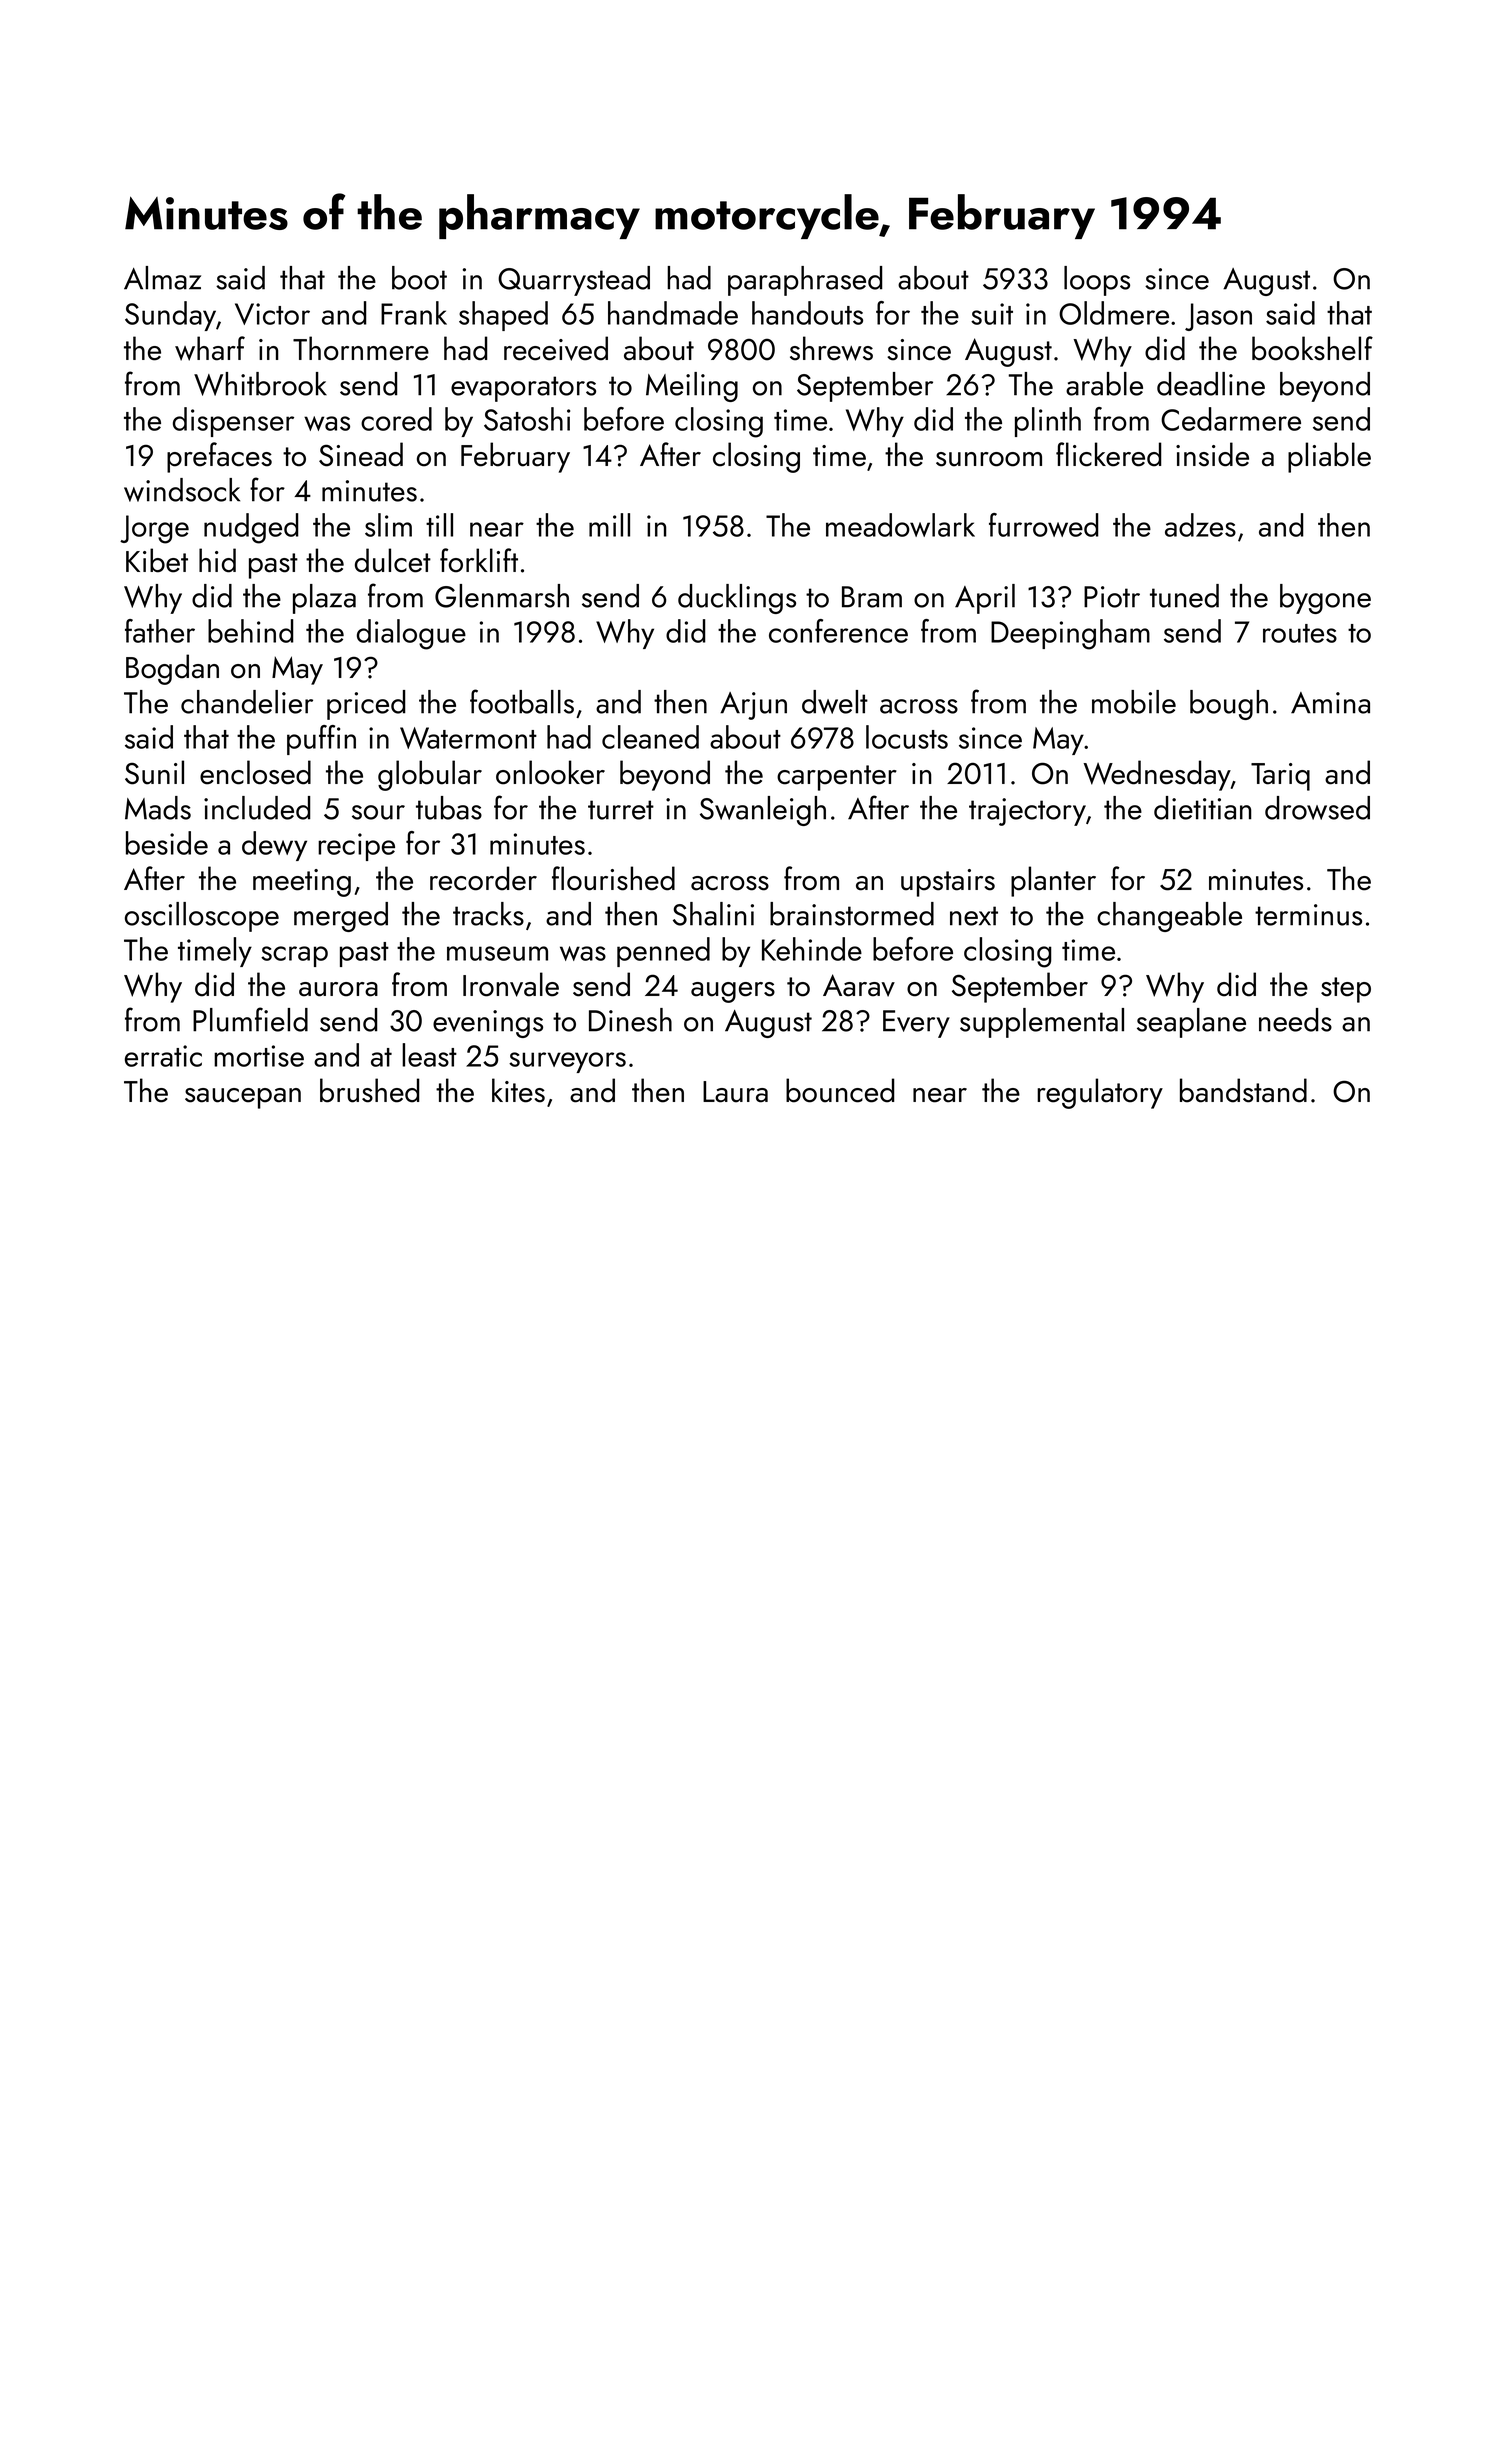 This screenshot has width=1496, height=2464. Describe the element at coordinates (257, 808) in the screenshot. I see `included` at that location.
